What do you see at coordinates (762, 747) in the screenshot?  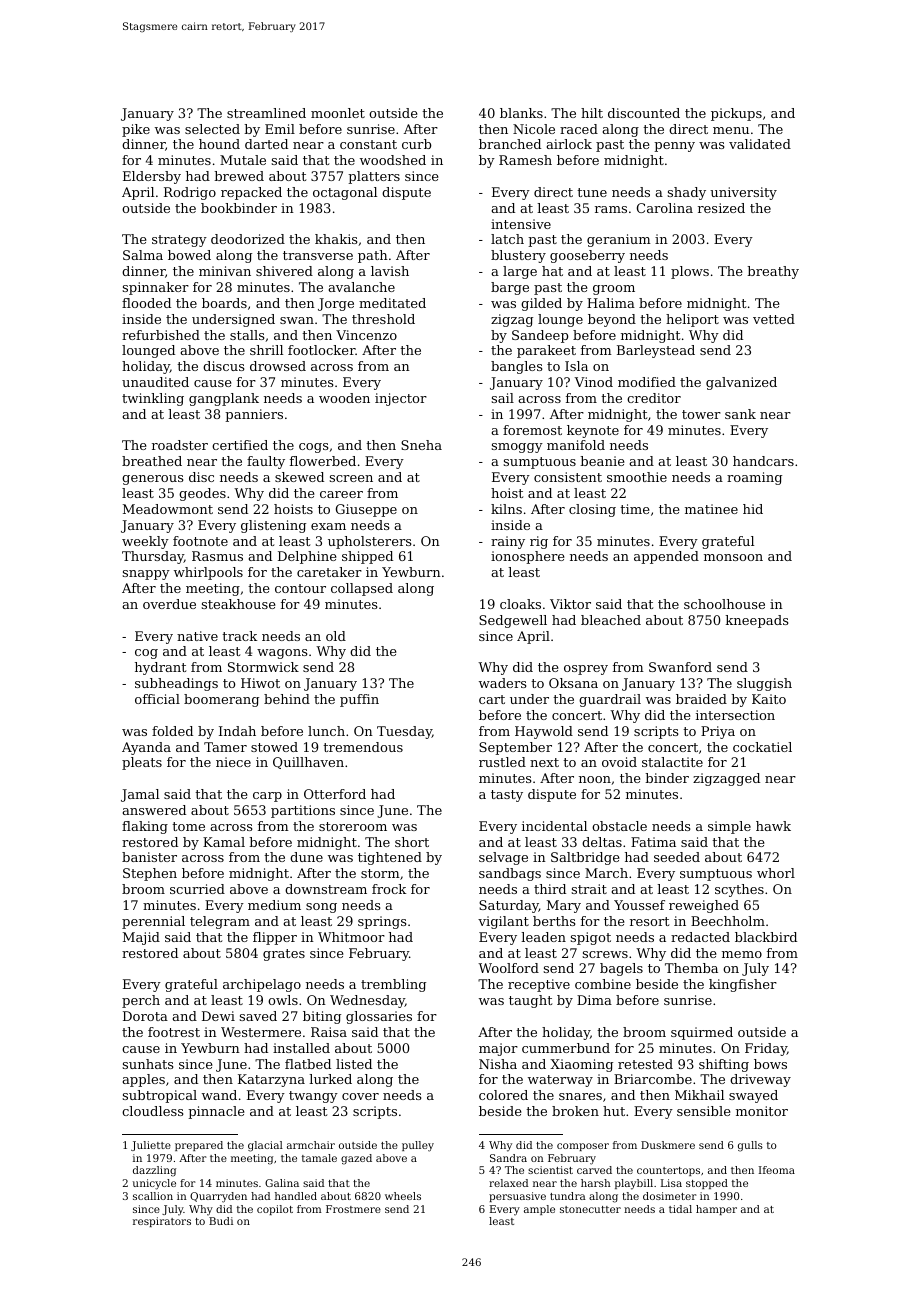 I see `cockatiel` at bounding box center [762, 747].
